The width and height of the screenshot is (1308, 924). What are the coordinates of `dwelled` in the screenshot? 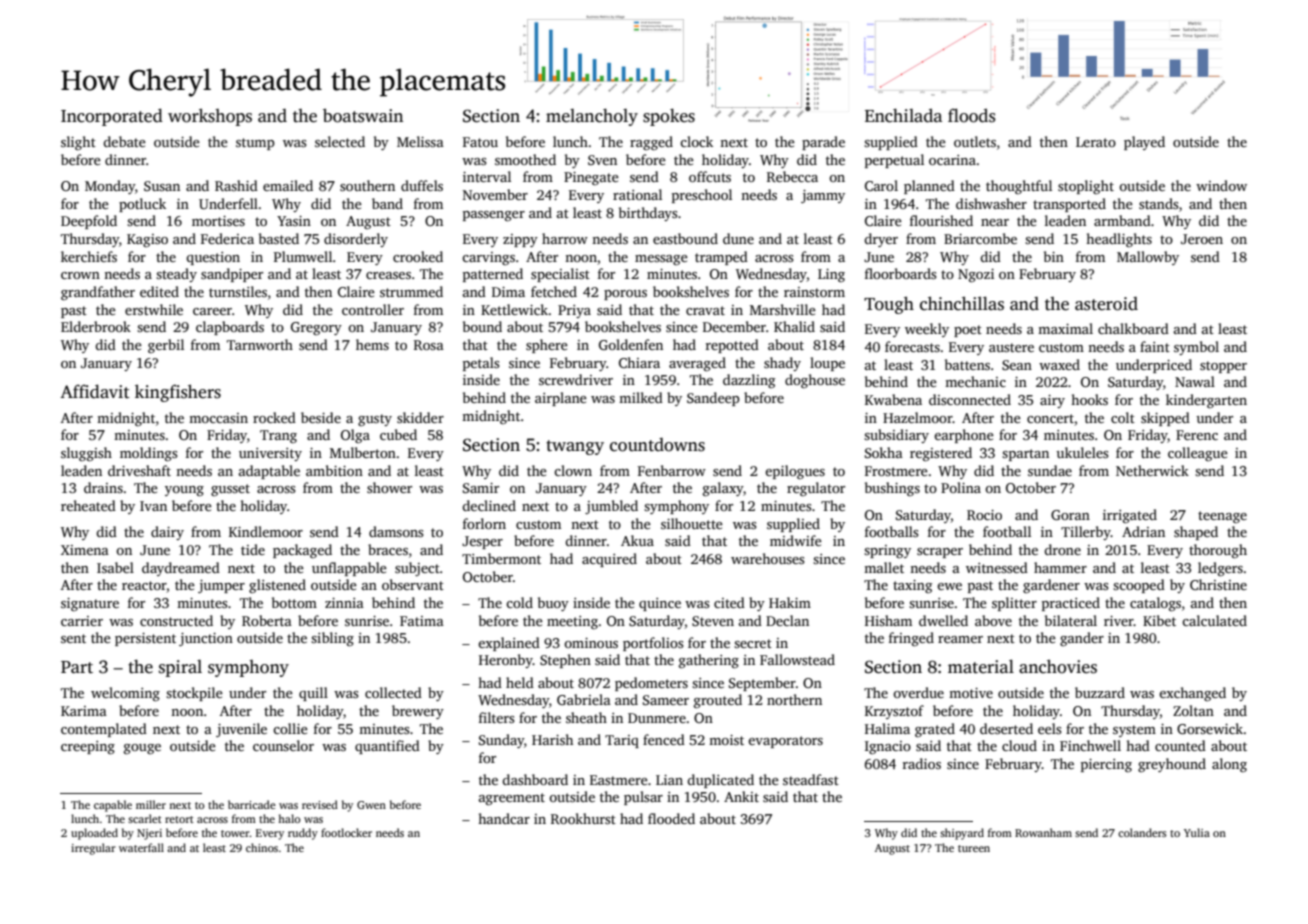 It's located at (943, 620).
